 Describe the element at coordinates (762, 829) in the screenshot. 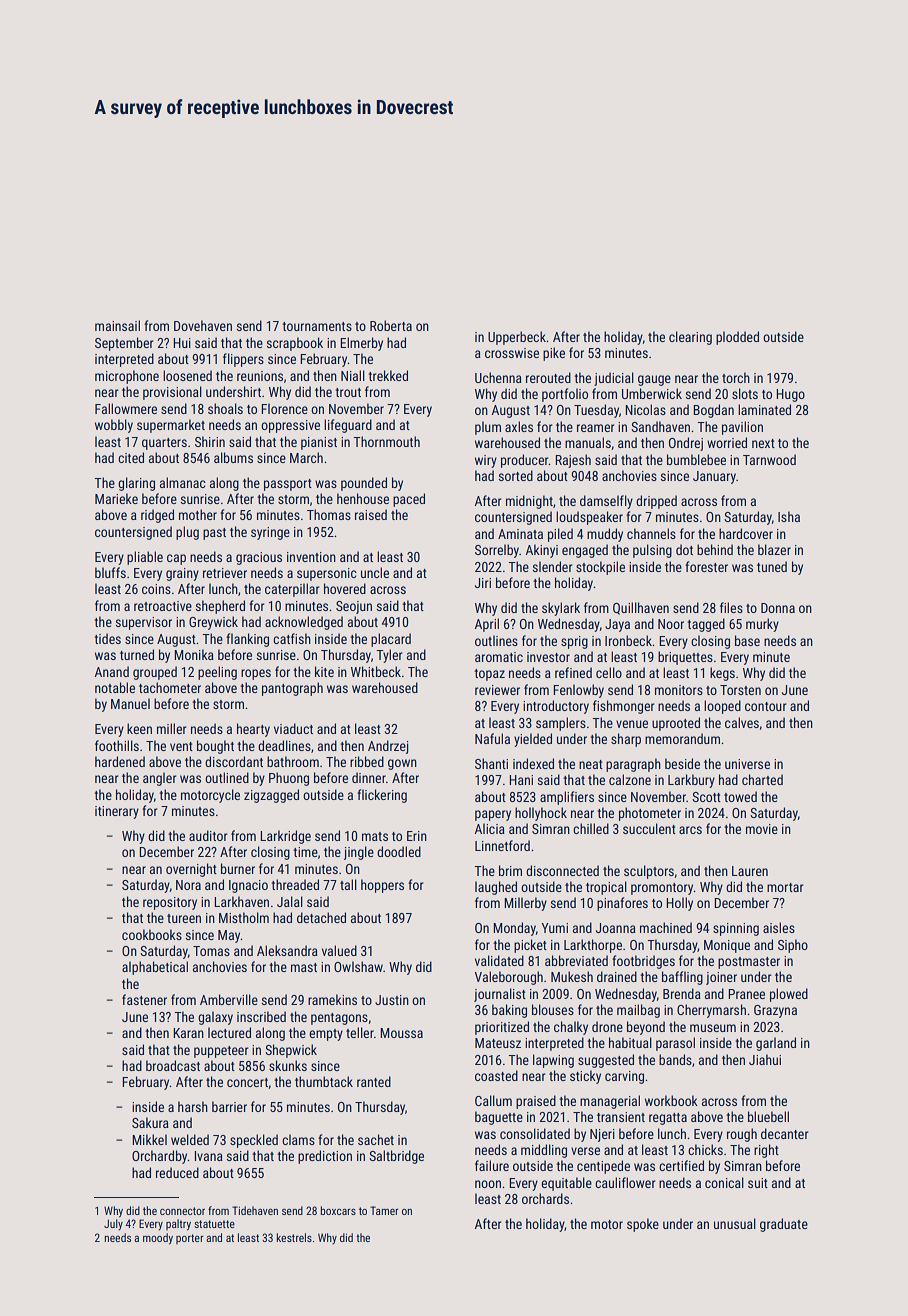

I see `movie` at that location.
